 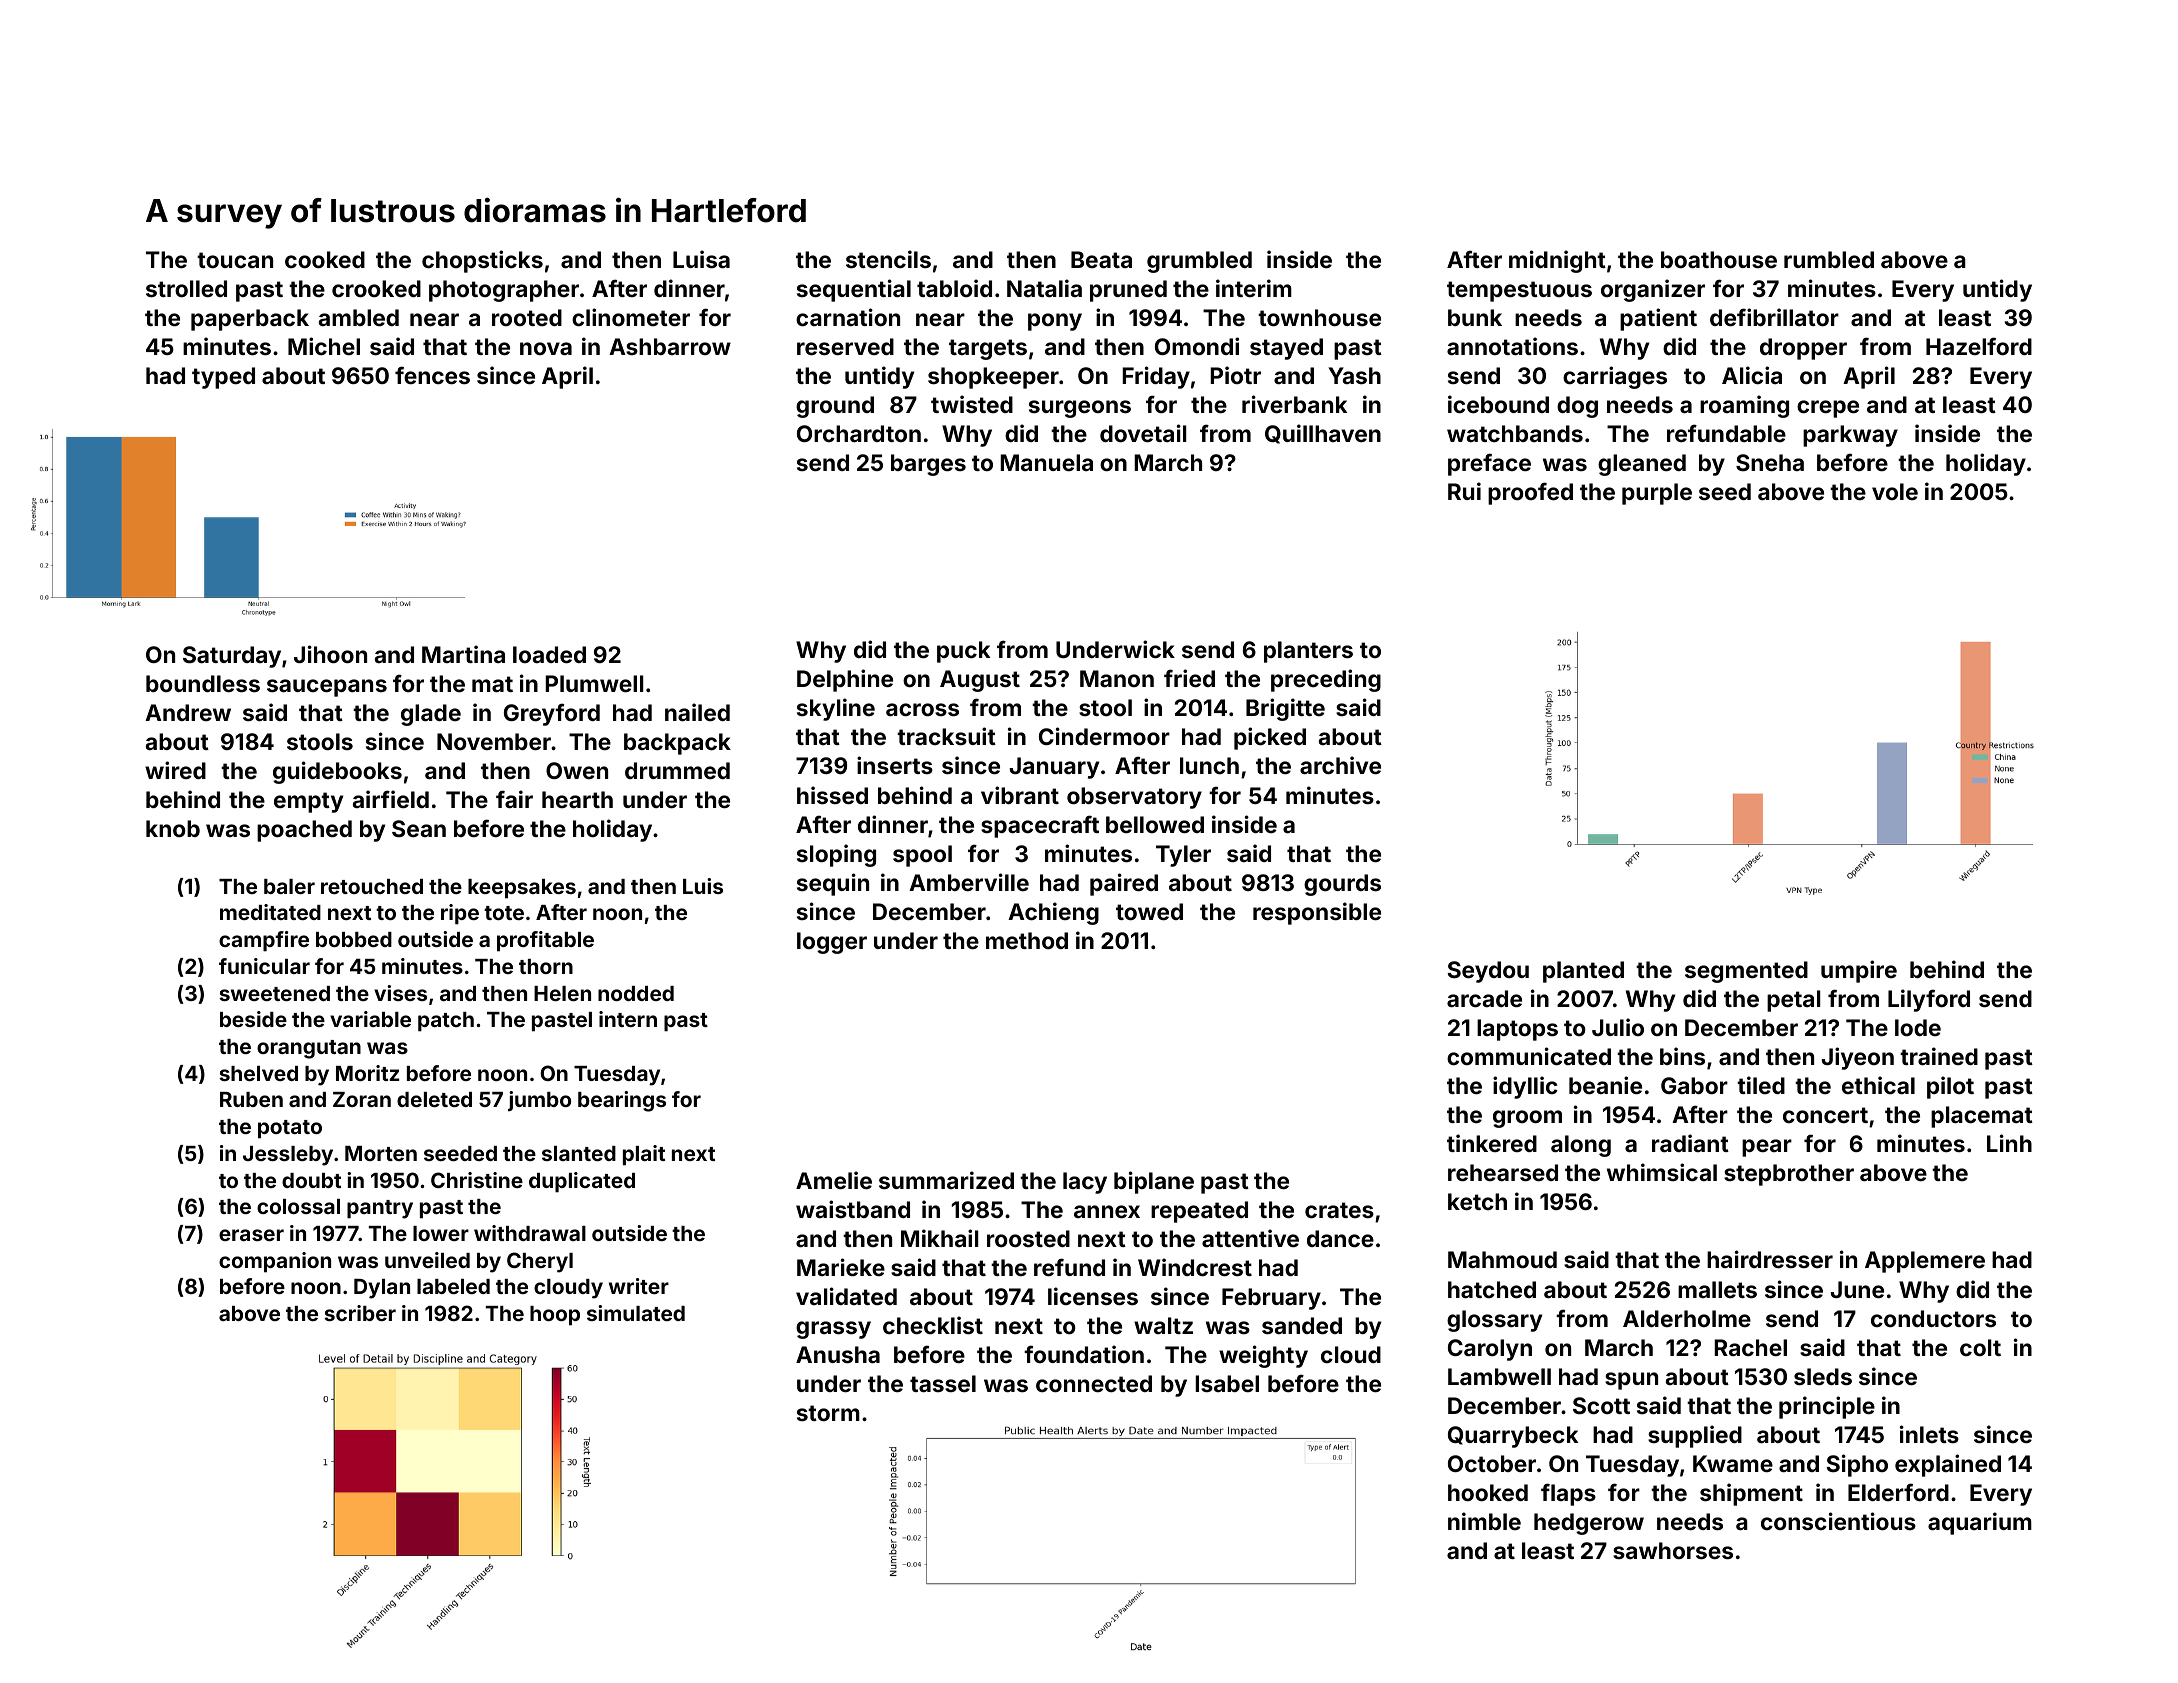 I want to click on umpire, so click(x=1859, y=971).
